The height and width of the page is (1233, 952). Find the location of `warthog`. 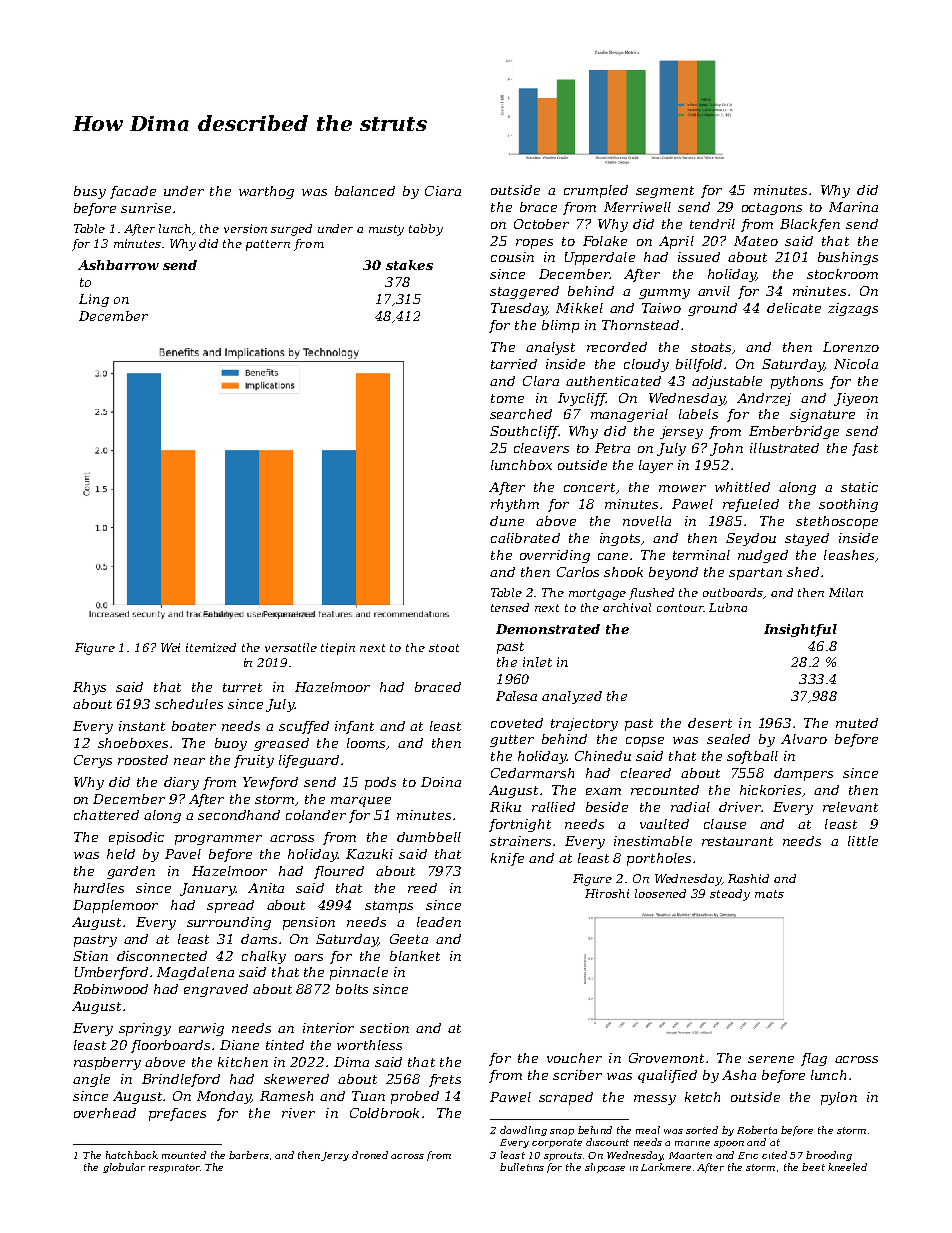

warthog is located at coordinates (266, 192).
